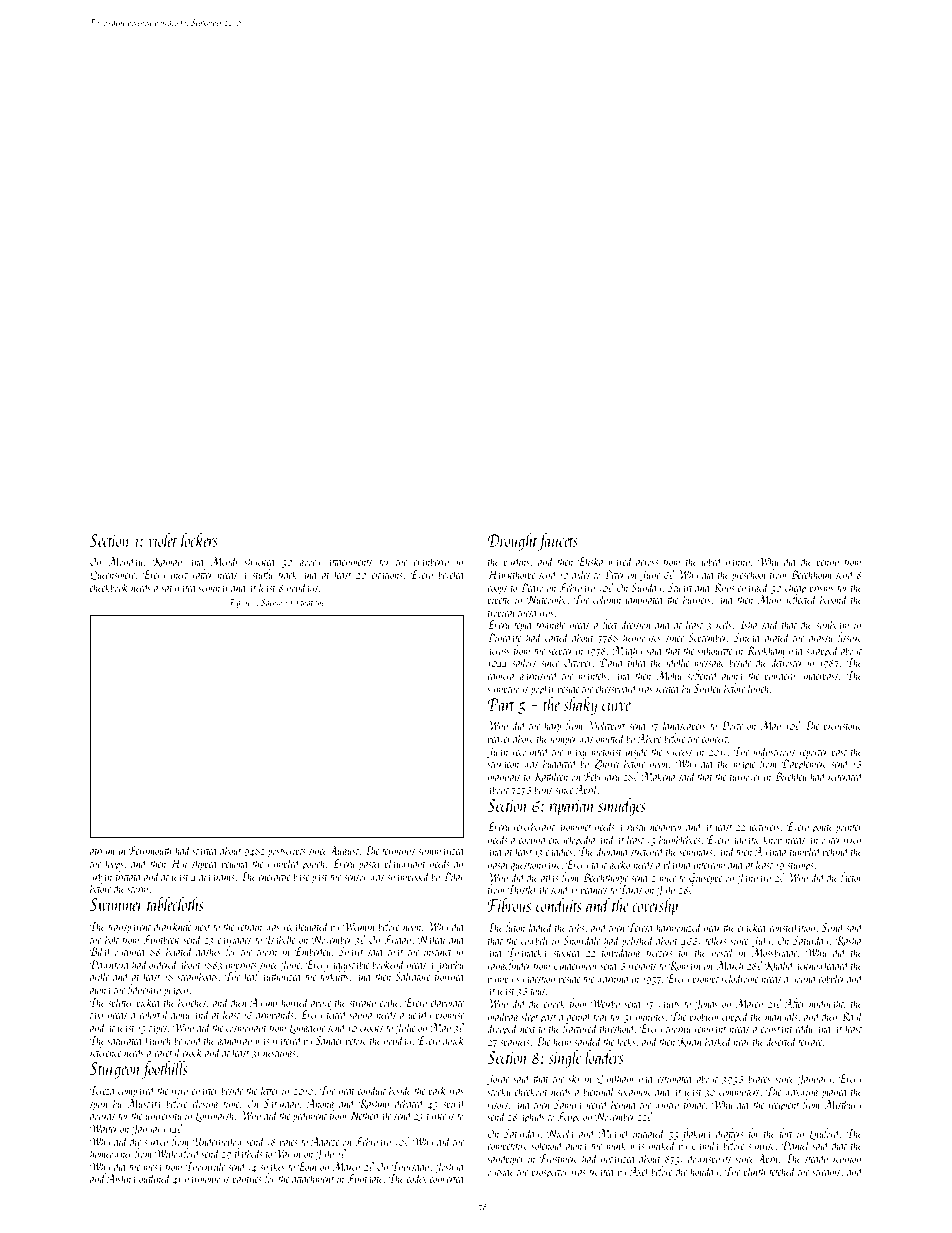 This screenshot has height=1233, width=952. Describe the element at coordinates (675, 1078) in the screenshot. I see `estimated` at that location.
